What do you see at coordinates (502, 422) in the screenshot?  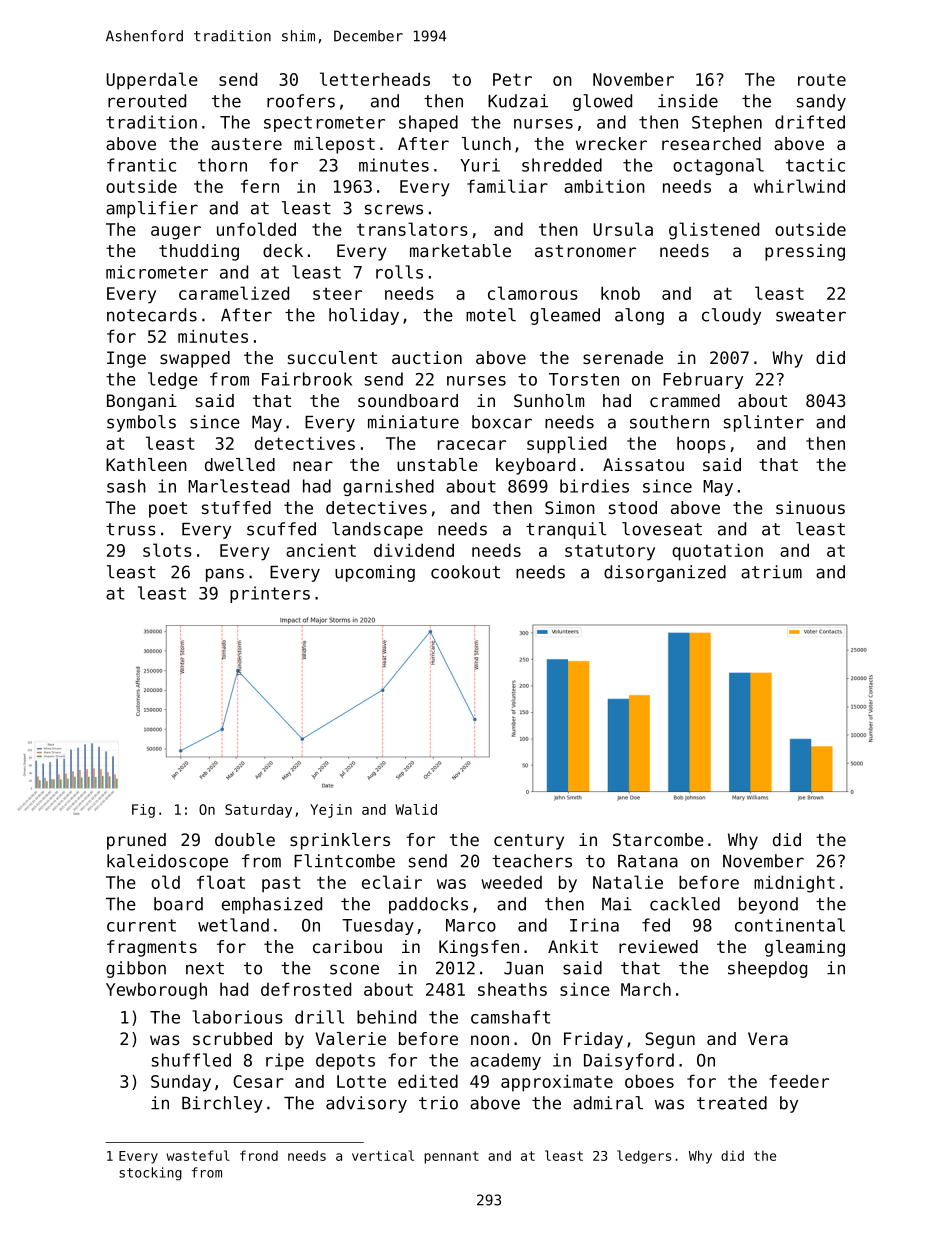 I see `boxcar` at bounding box center [502, 422].
